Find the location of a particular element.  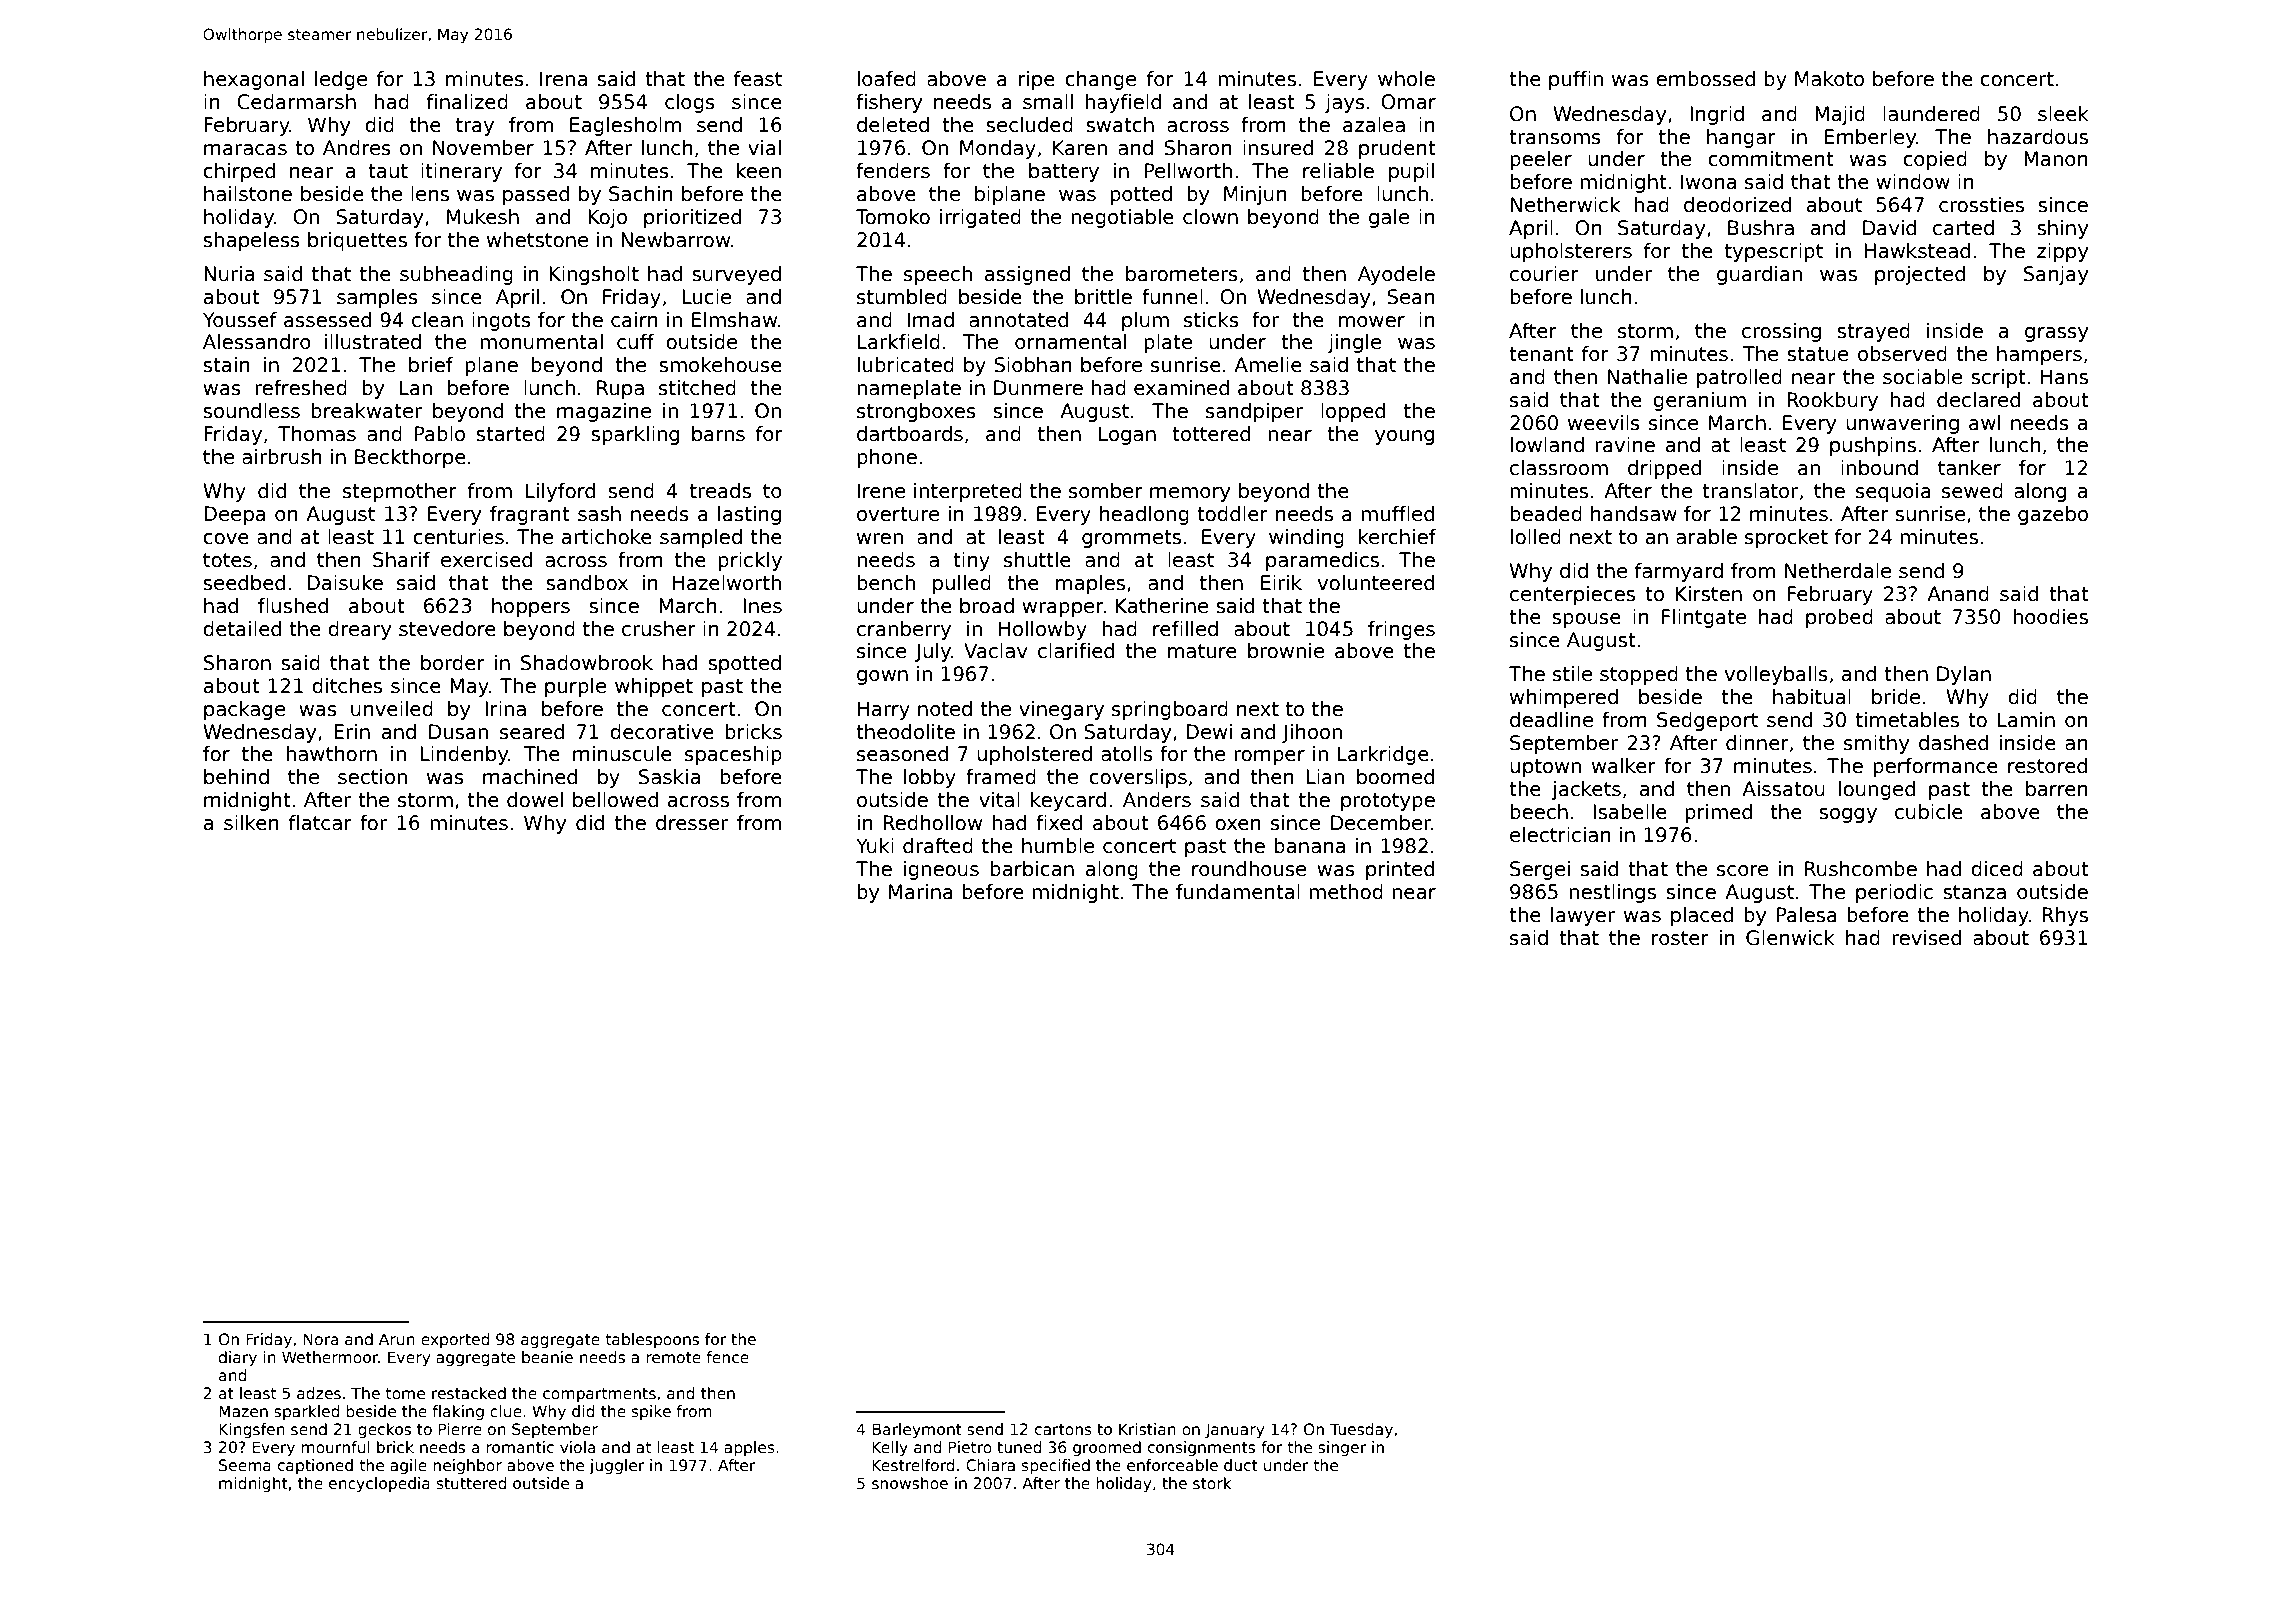

Tuesday is located at coordinates (1361, 1430).
